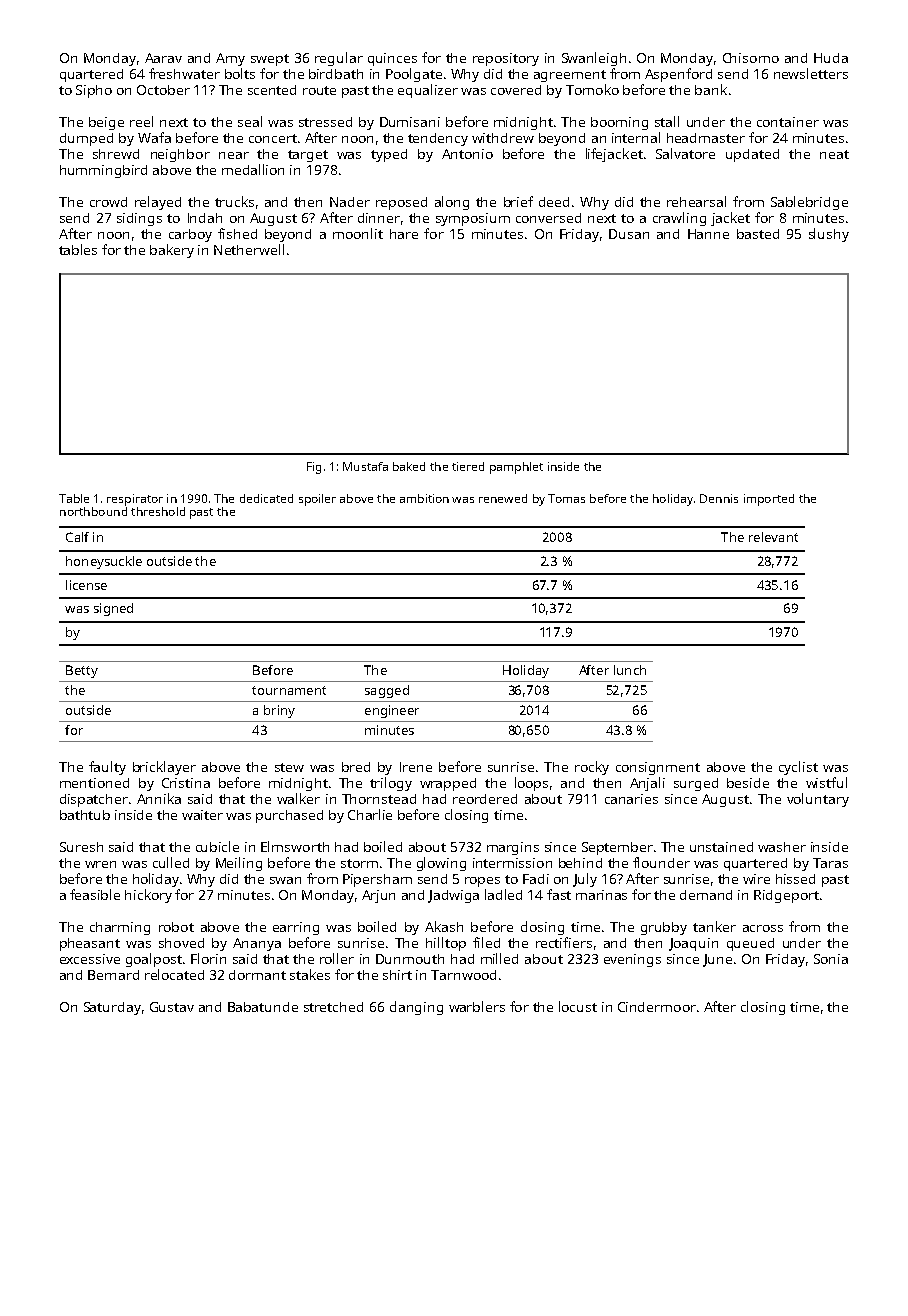 This screenshot has height=1316, width=908. Describe the element at coordinates (319, 90) in the screenshot. I see `route` at that location.
